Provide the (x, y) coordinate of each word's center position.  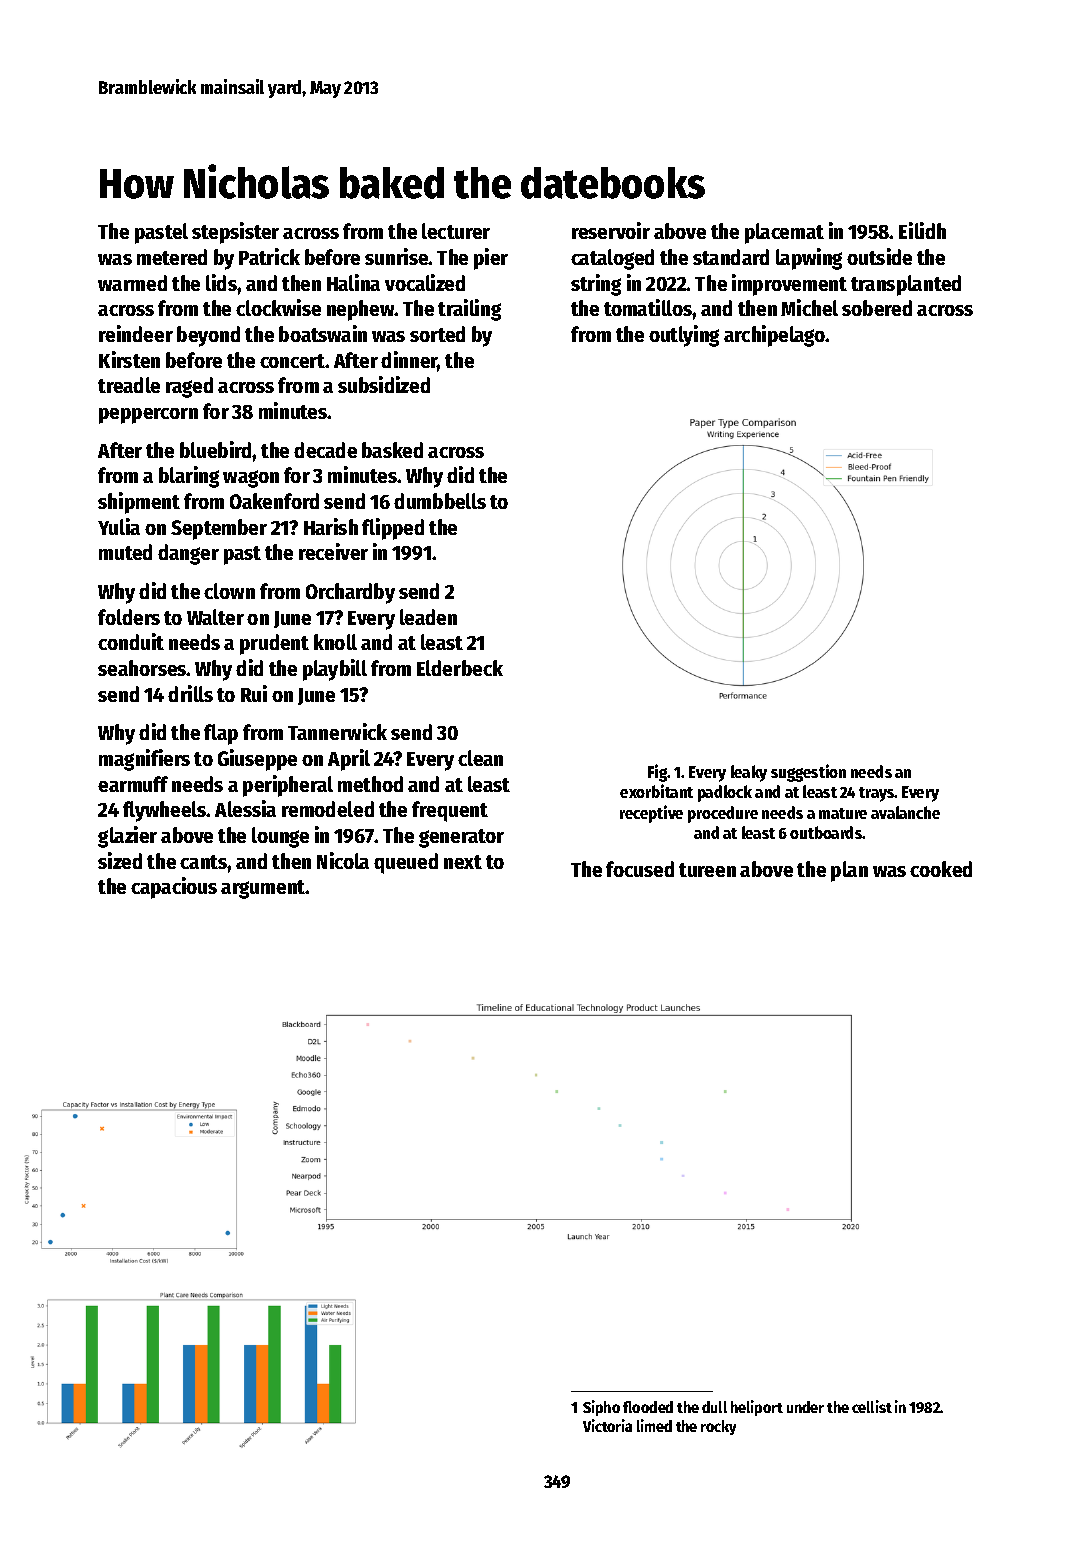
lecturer (456, 231)
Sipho (601, 1408)
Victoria (607, 1425)
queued (406, 863)
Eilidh (922, 230)
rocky (718, 1427)
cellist (872, 1406)
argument (263, 889)
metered (172, 257)
